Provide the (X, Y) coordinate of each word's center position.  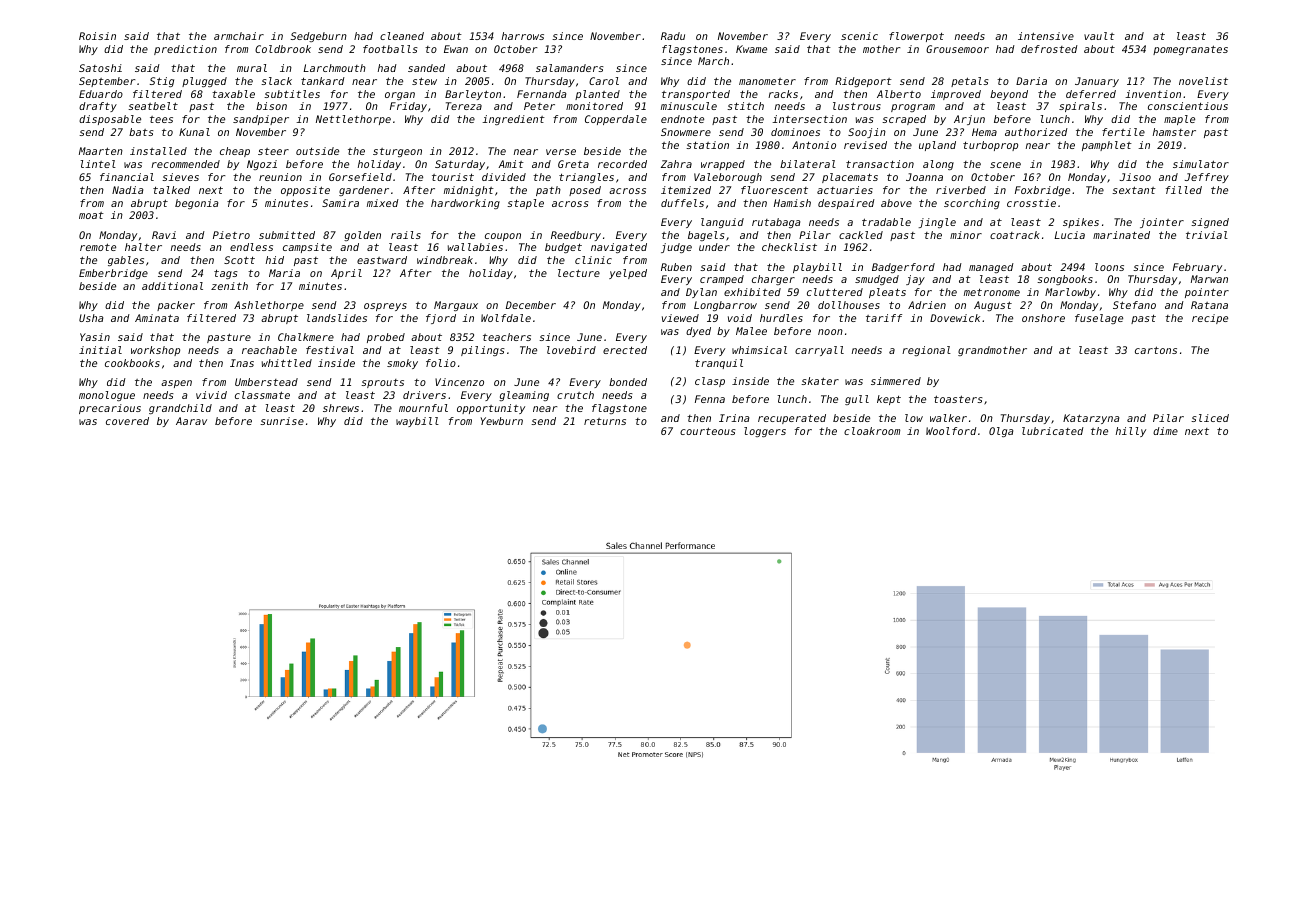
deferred (1091, 94)
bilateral (808, 164)
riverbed (961, 190)
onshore (1043, 318)
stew (424, 81)
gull (857, 400)
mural (252, 68)
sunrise (282, 421)
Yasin (95, 337)
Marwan (1209, 279)
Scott (239, 260)
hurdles (781, 318)
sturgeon (397, 152)
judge (676, 248)
